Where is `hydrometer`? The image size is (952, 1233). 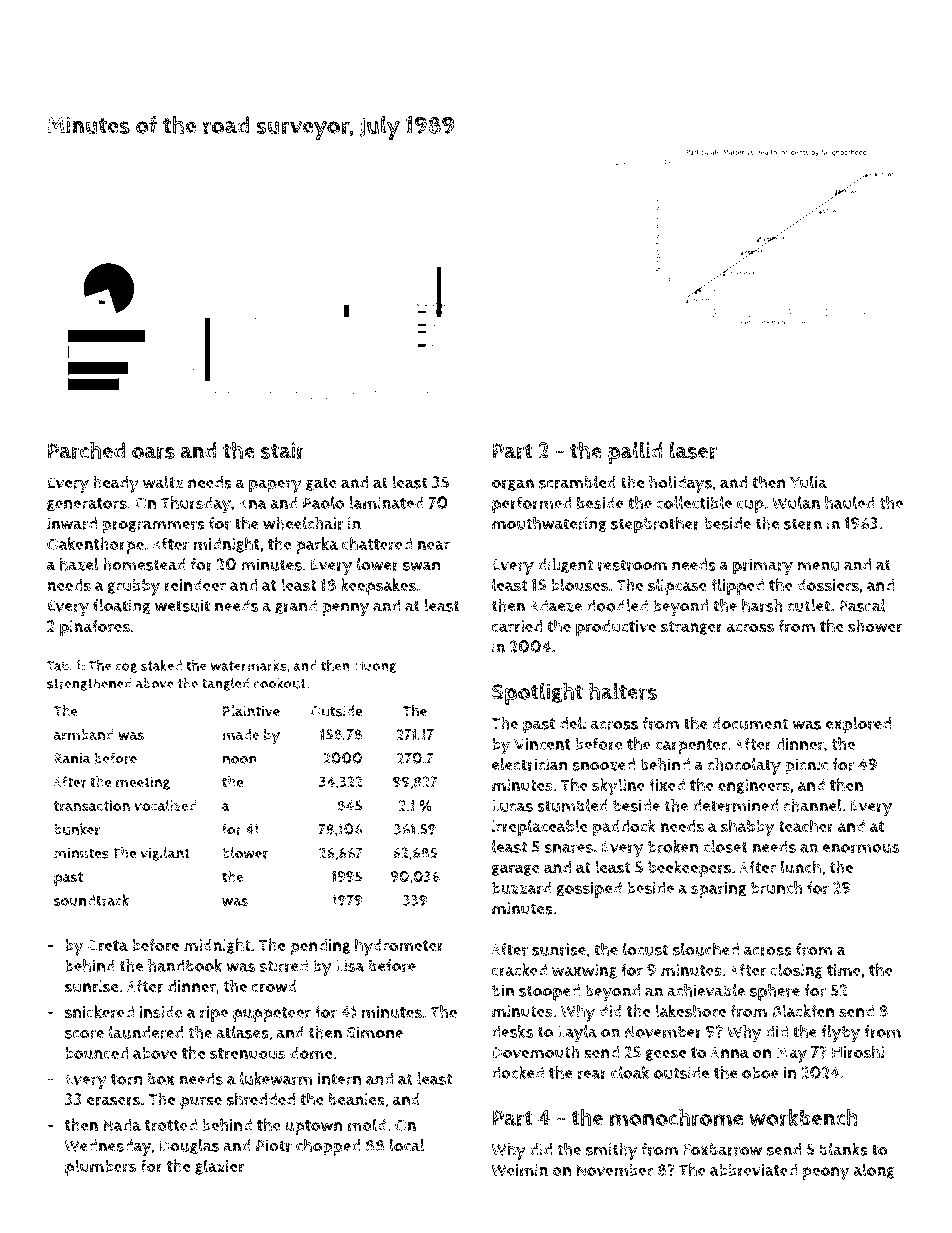
hydrometer is located at coordinates (399, 947).
